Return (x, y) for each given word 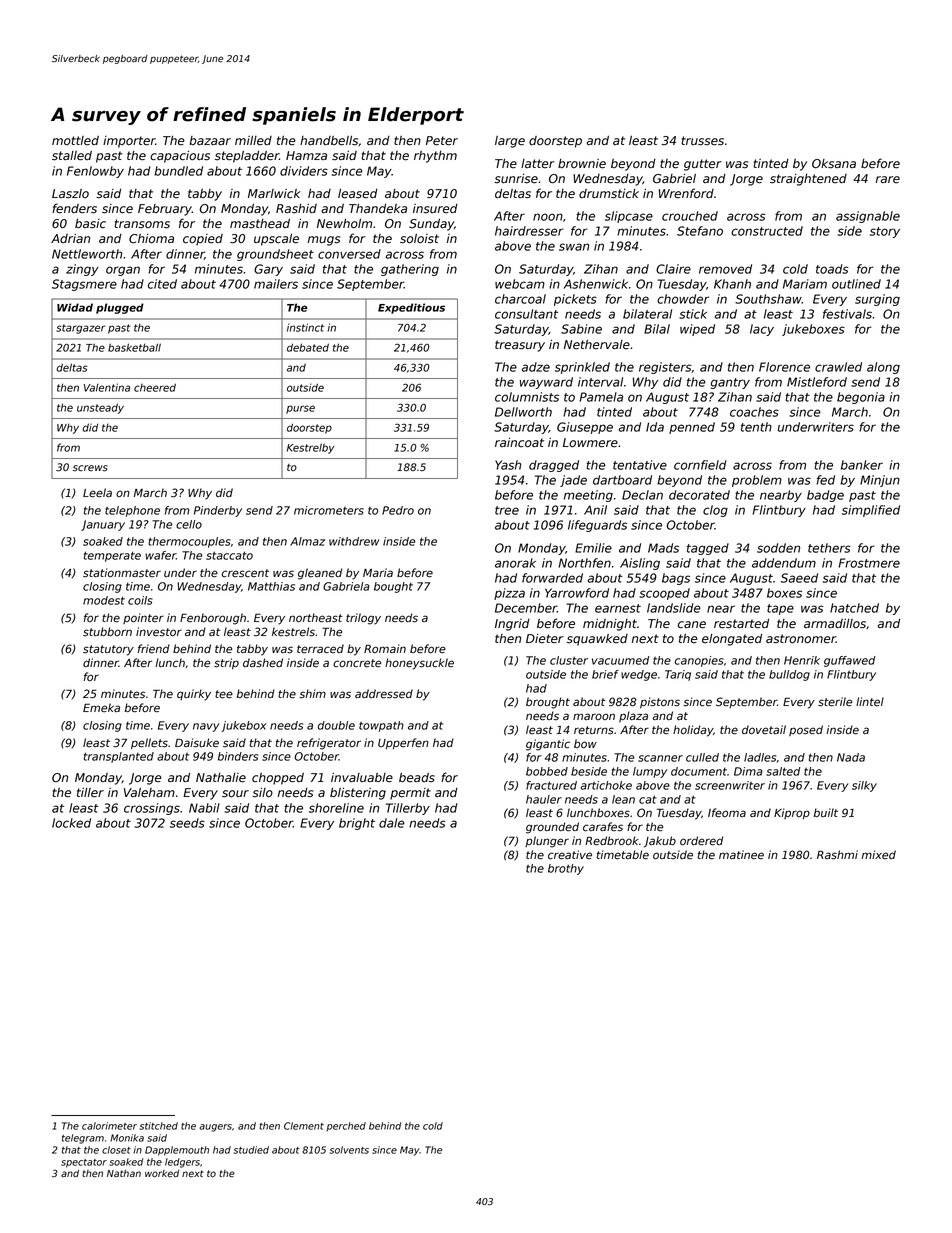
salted (783, 771)
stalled (72, 156)
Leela (97, 493)
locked (71, 823)
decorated (699, 495)
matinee (741, 855)
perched (346, 1127)
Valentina (107, 387)
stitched (159, 1126)
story (885, 232)
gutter (703, 165)
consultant (526, 314)
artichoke (606, 785)
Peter (442, 141)
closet (116, 1150)
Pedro (398, 510)
